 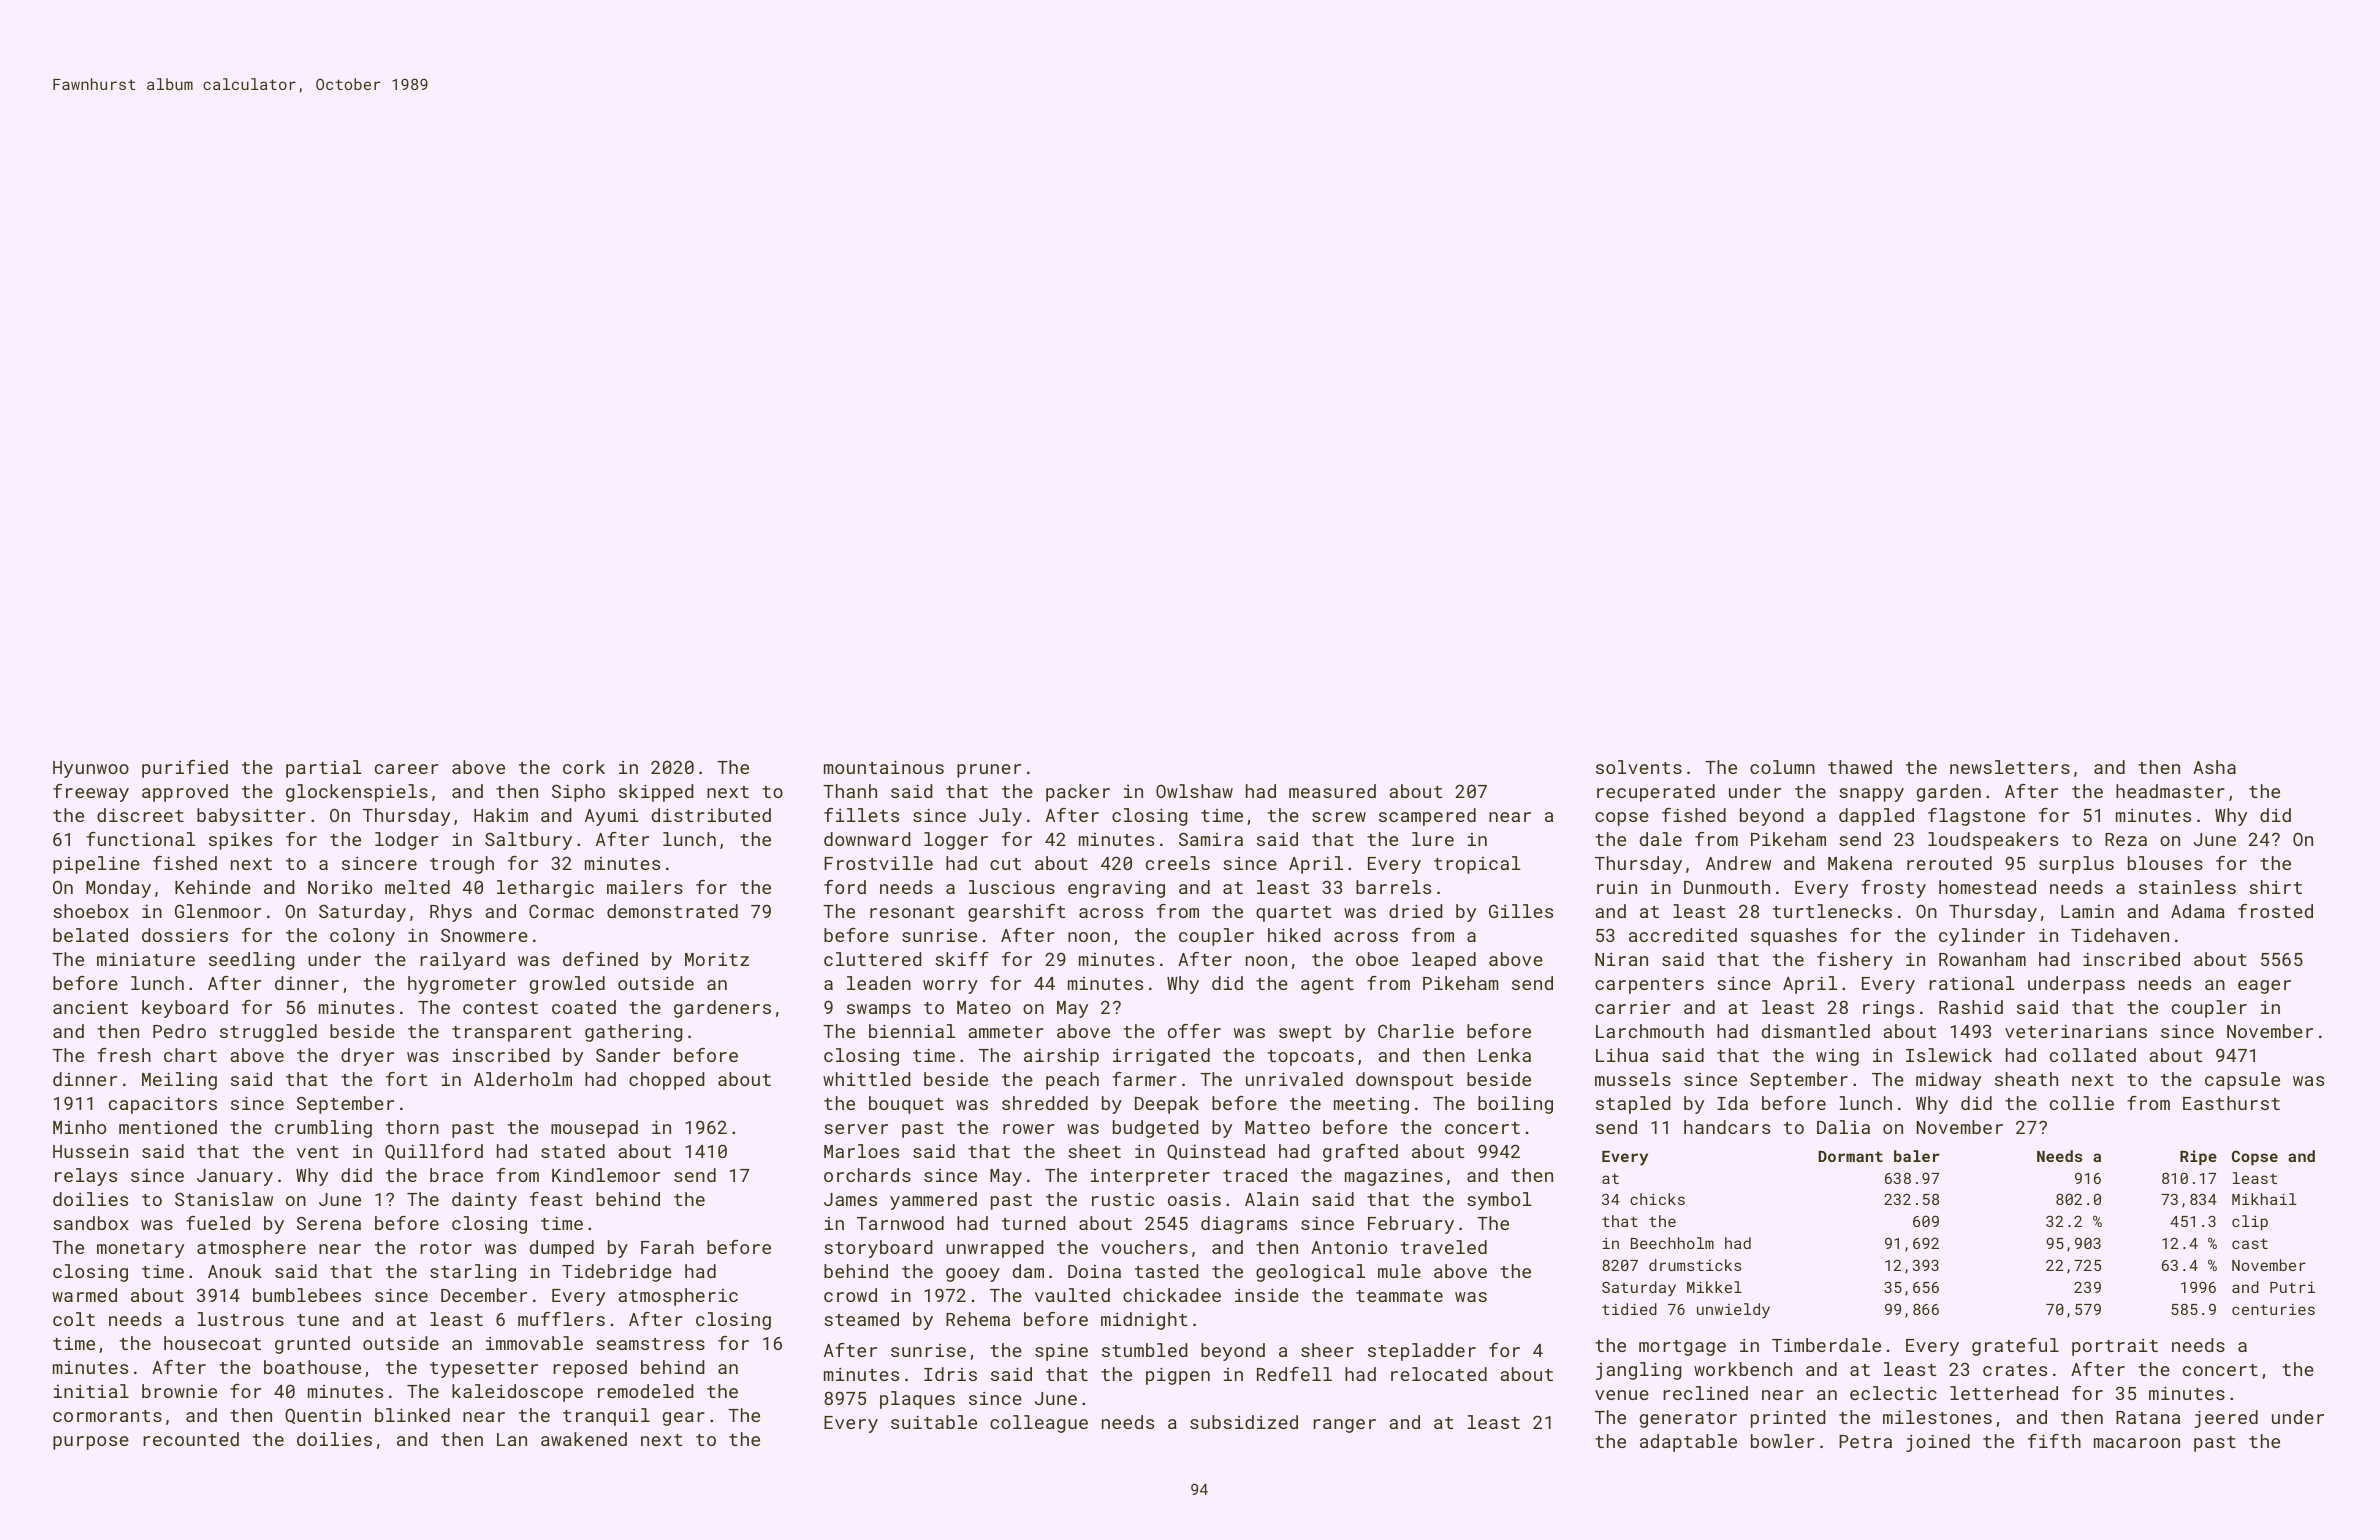 I want to click on sandbox, so click(x=91, y=1223).
